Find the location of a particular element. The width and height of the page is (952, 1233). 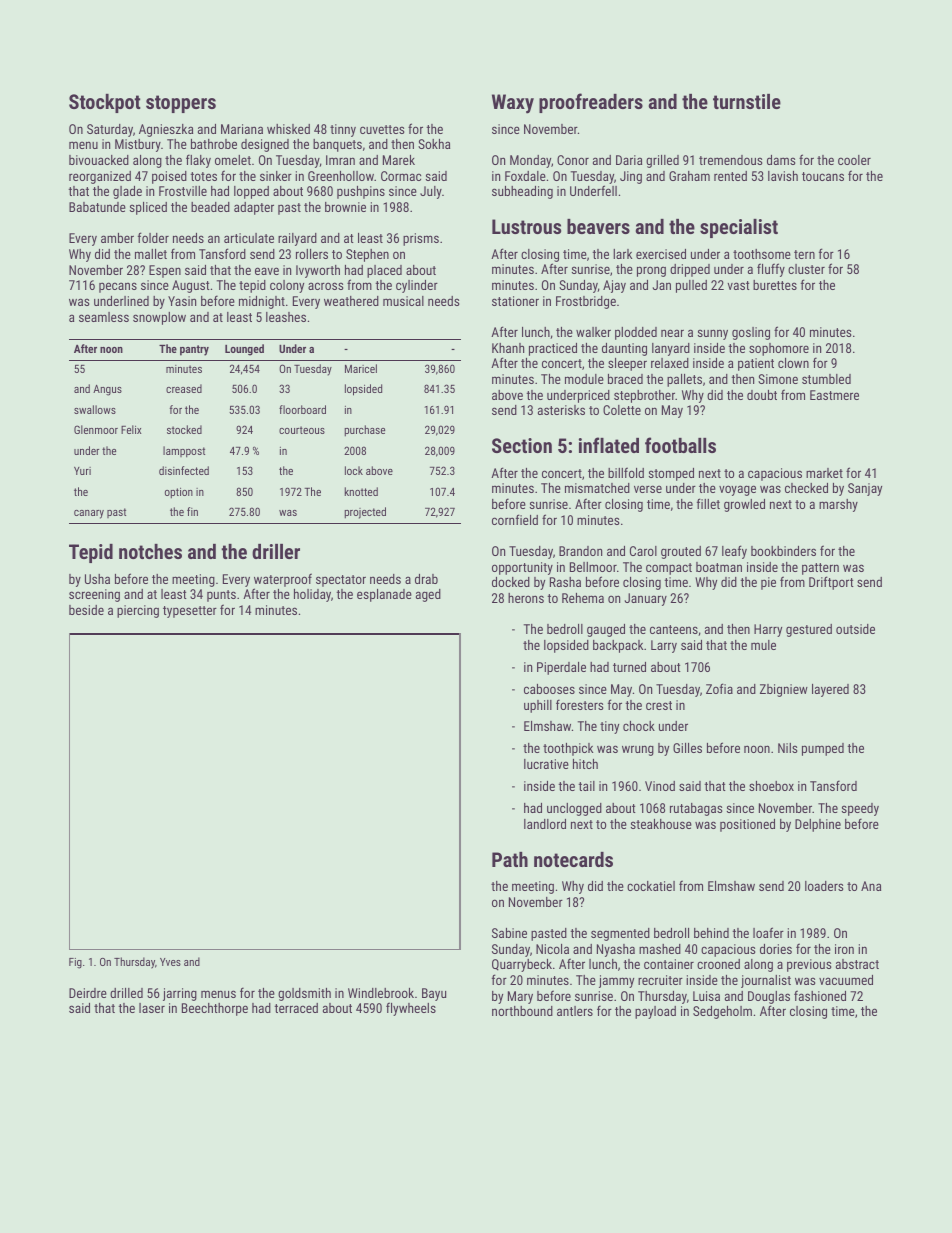

herons is located at coordinates (526, 598).
